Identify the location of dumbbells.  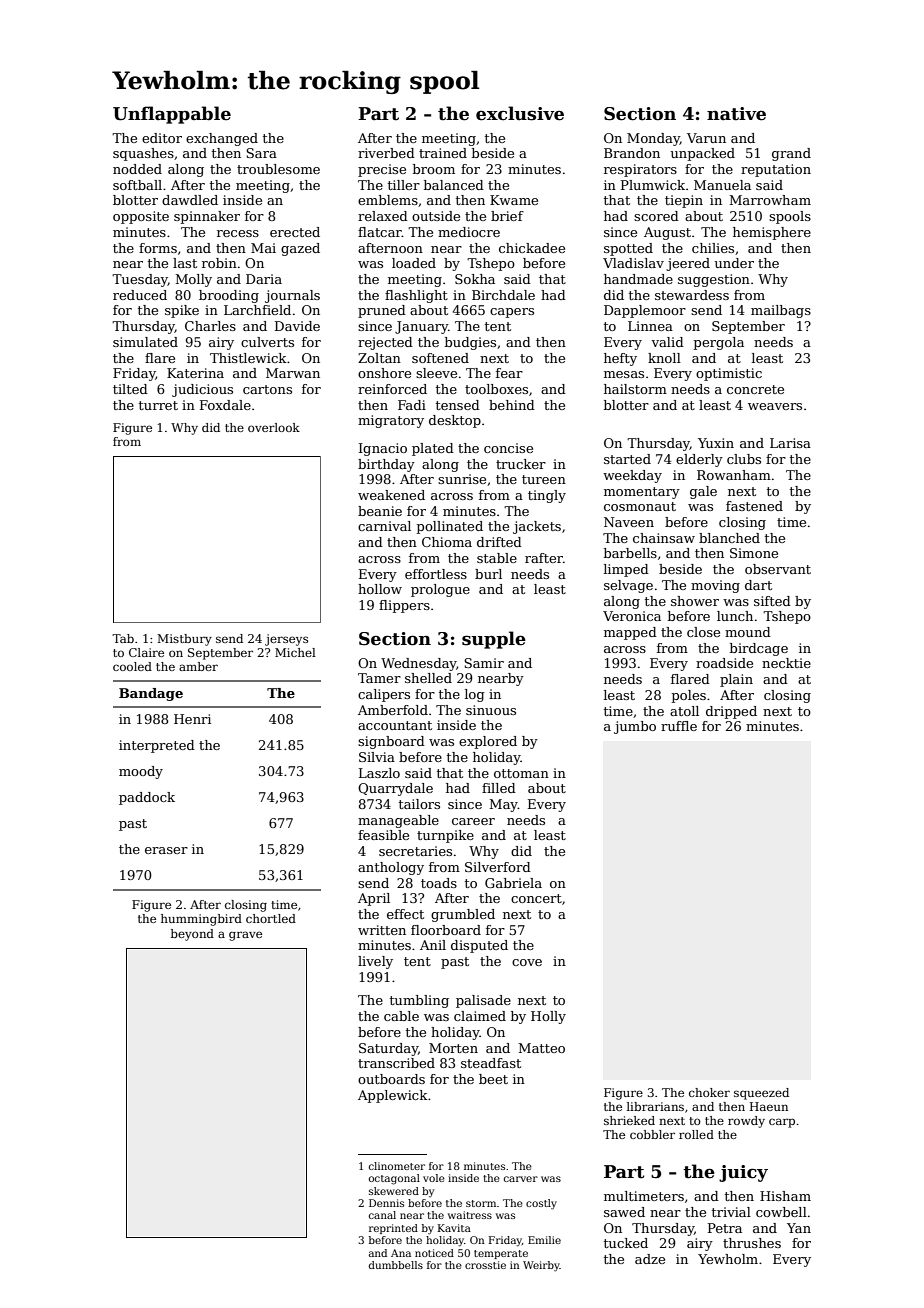
(396, 1265).
